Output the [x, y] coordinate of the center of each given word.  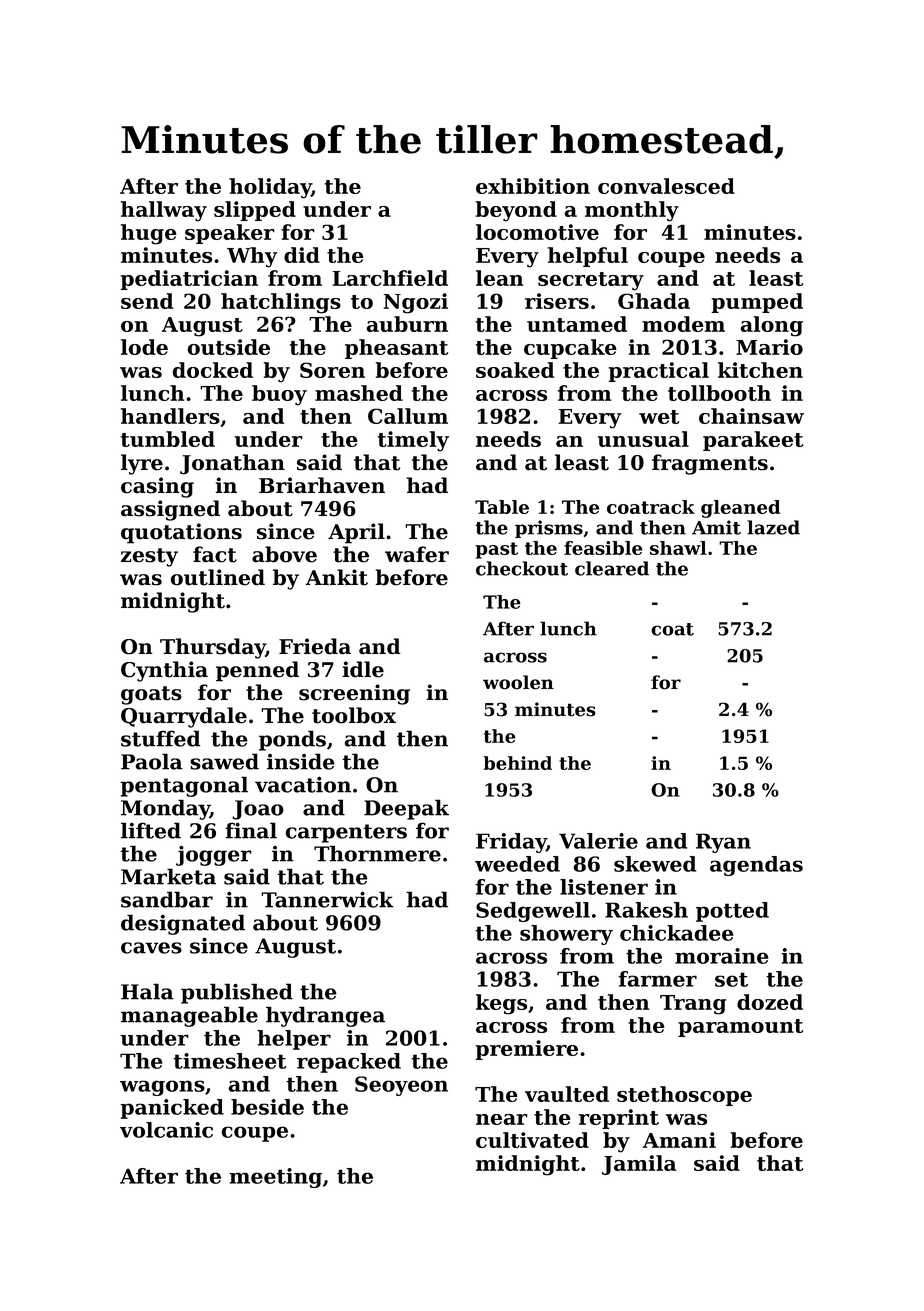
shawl [678, 548]
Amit [716, 527]
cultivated [532, 1140]
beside [267, 1107]
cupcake [570, 349]
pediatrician [189, 280]
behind [518, 763]
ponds [292, 740]
